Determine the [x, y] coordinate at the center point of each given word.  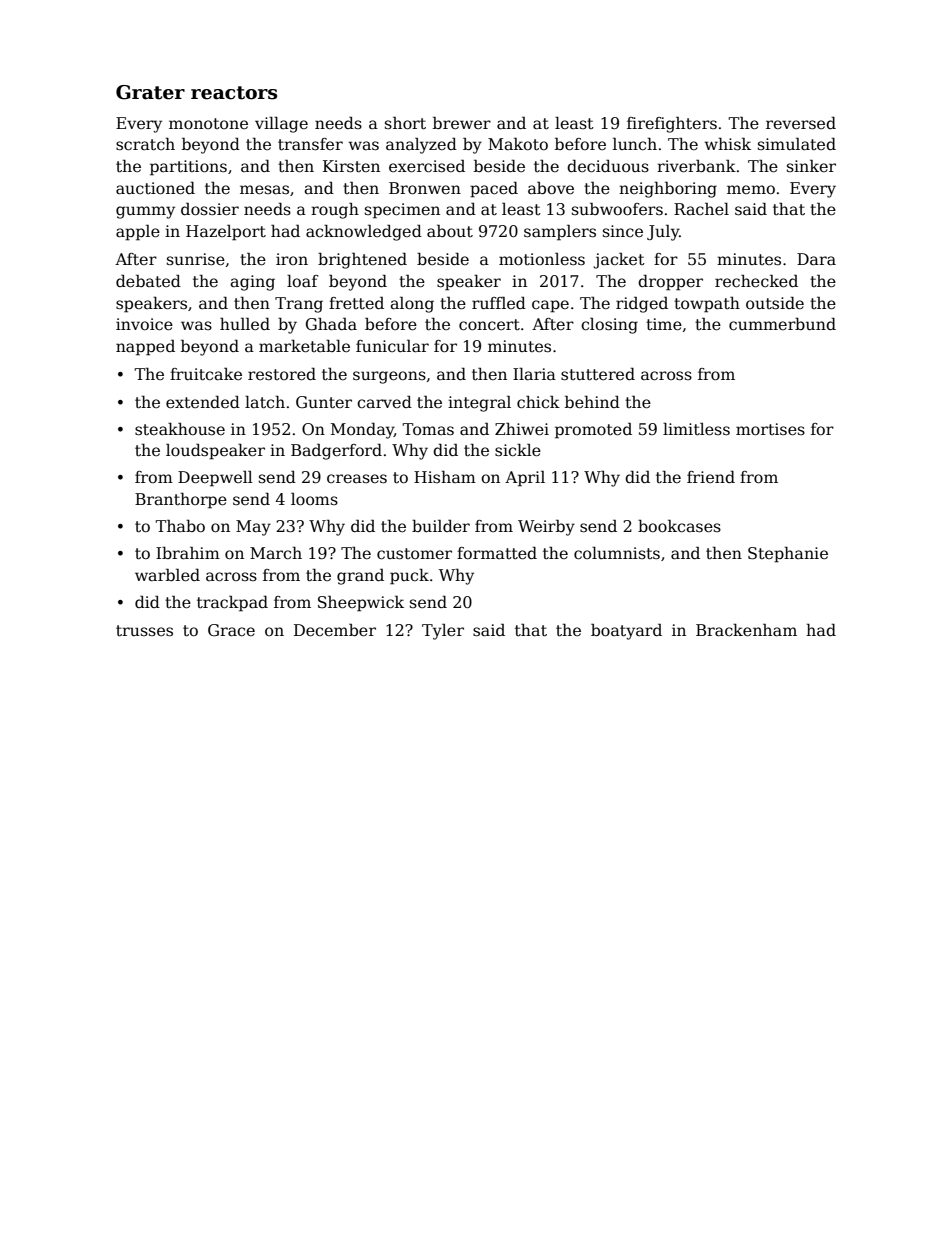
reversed [801, 123]
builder [441, 526]
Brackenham [746, 630]
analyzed [421, 145]
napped [145, 347]
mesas [264, 190]
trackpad [232, 603]
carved [384, 401]
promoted [593, 430]
